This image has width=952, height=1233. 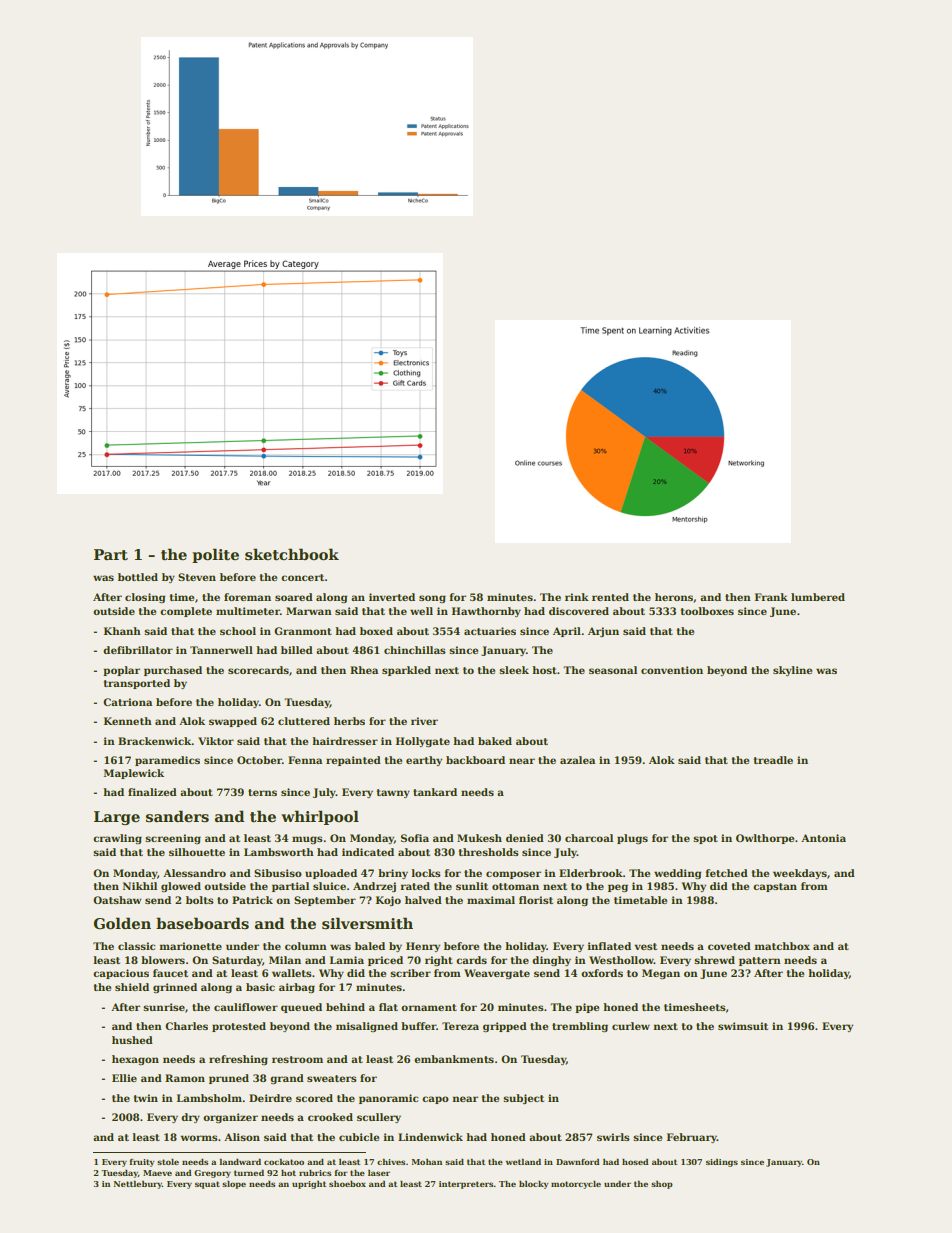 What do you see at coordinates (406, 671) in the image?
I see `sparkled` at bounding box center [406, 671].
